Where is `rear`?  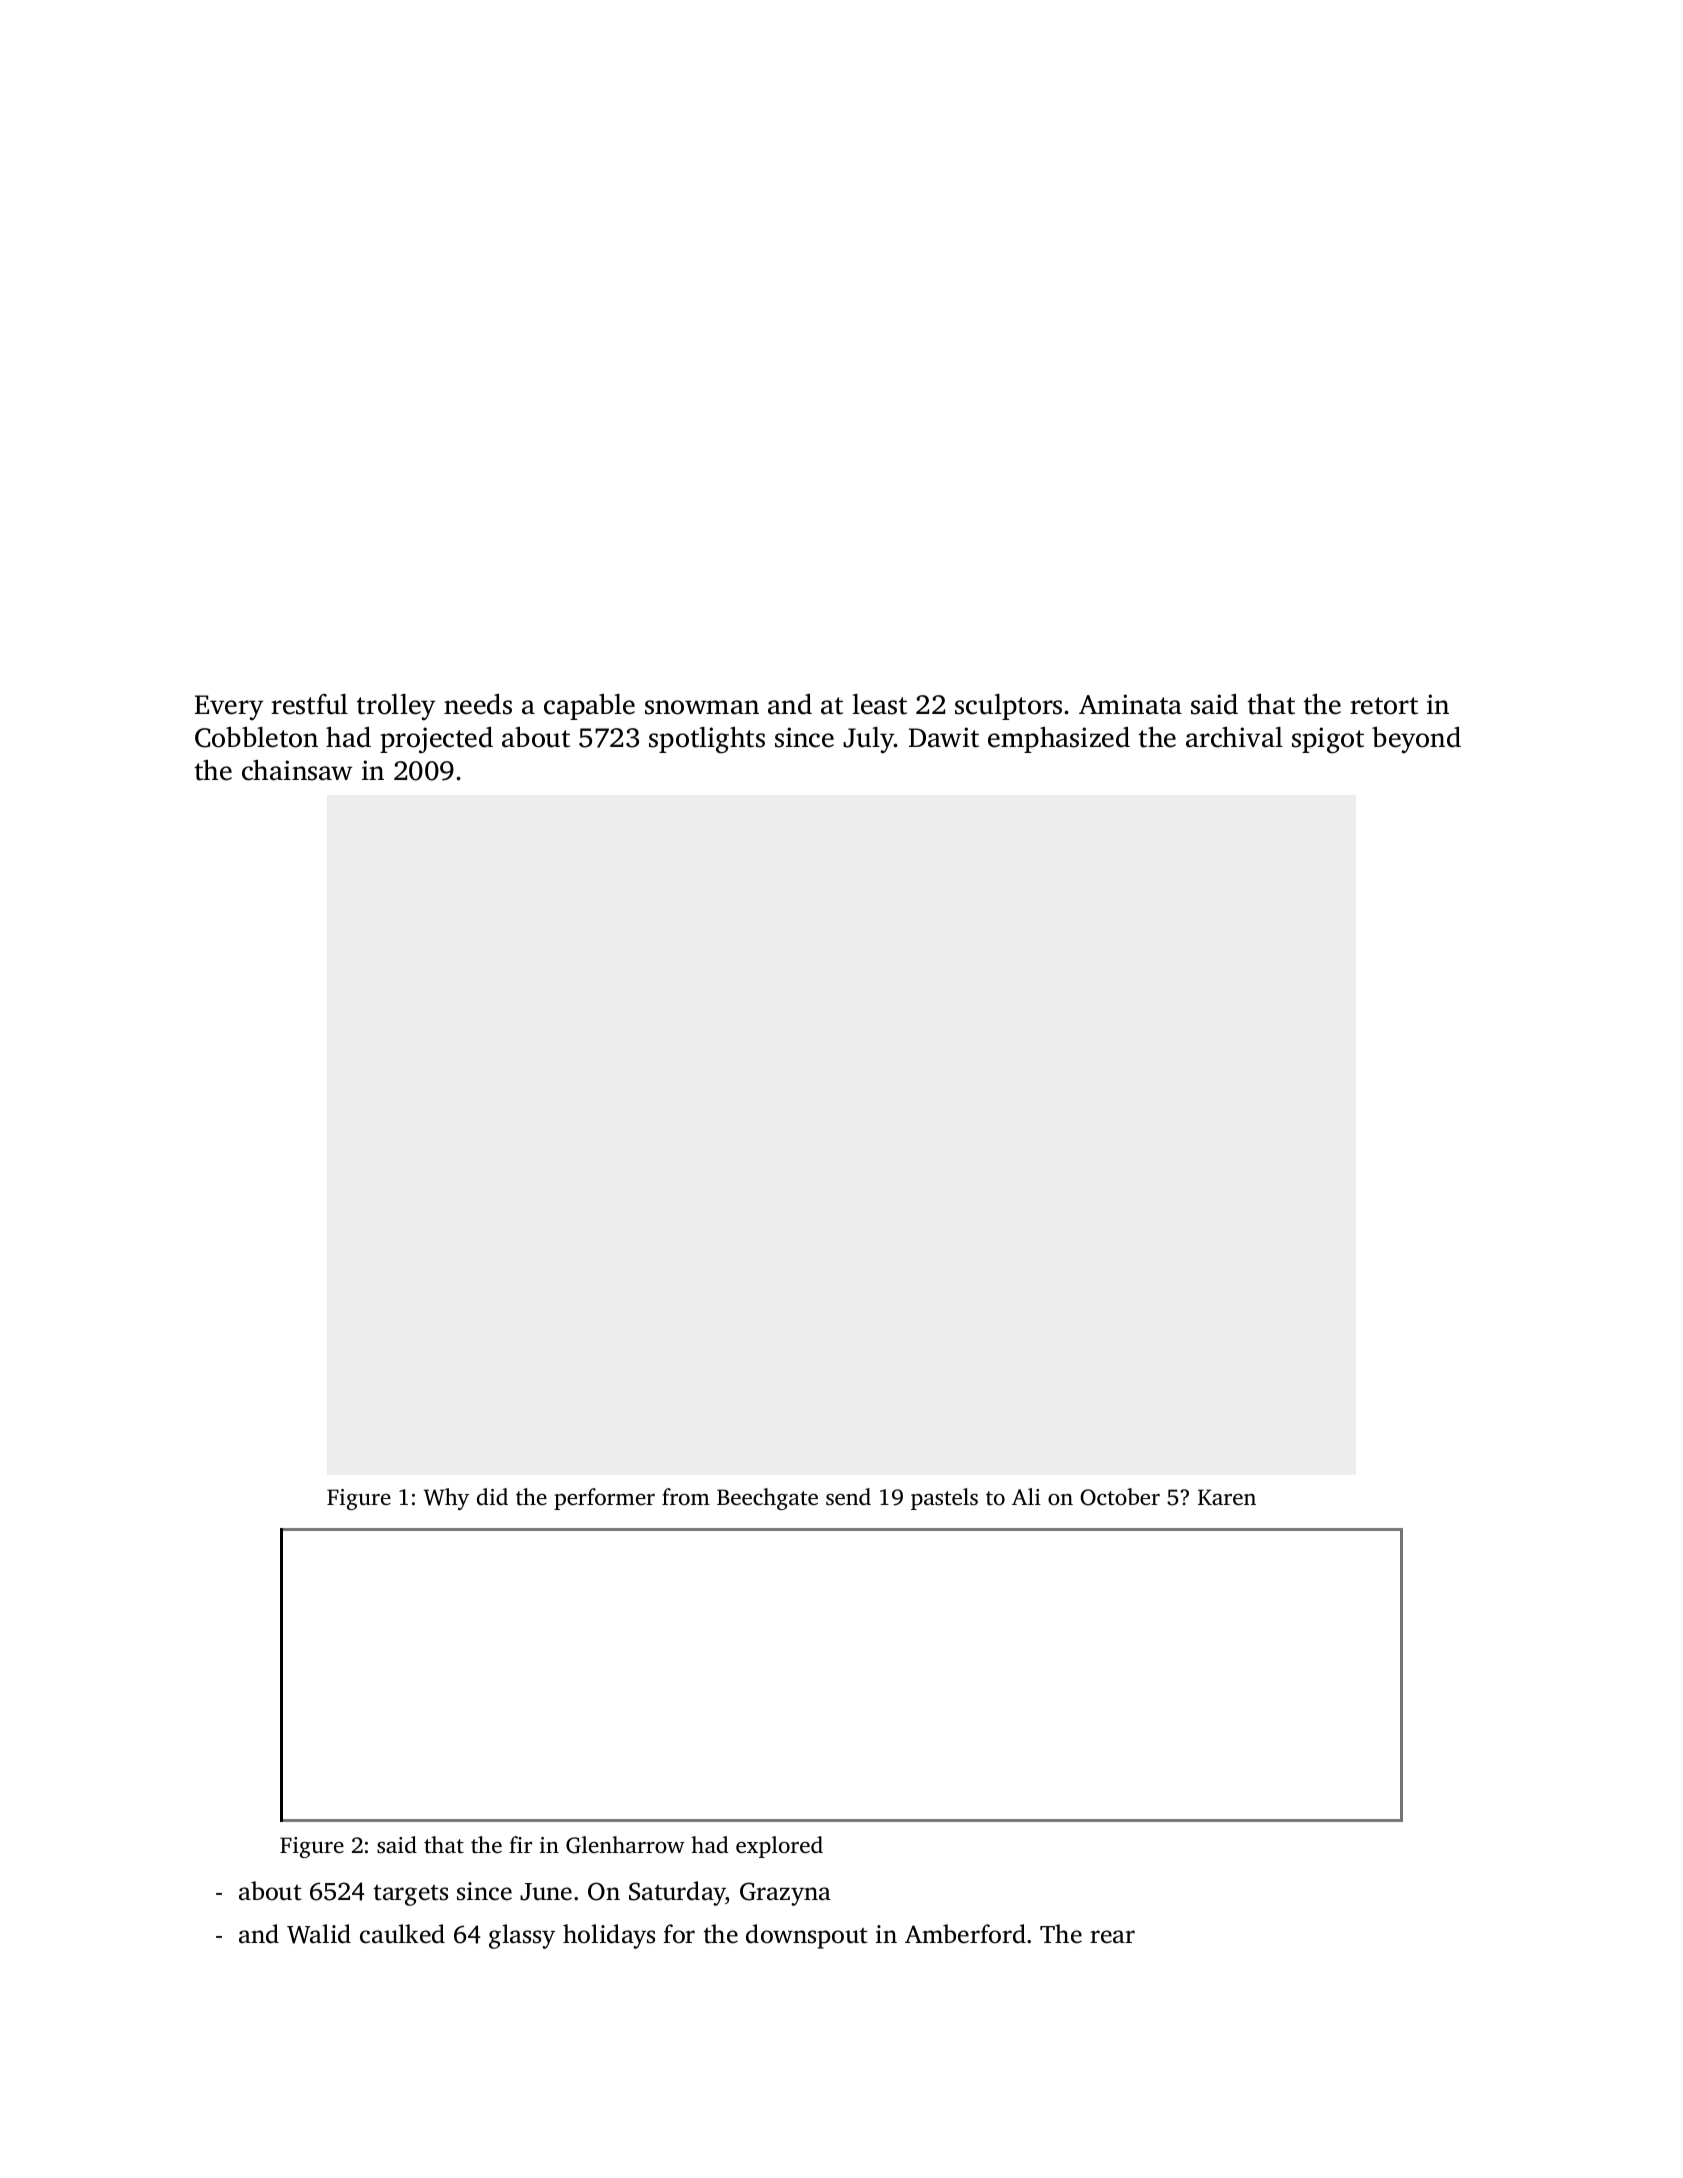
rear is located at coordinates (1112, 1937).
